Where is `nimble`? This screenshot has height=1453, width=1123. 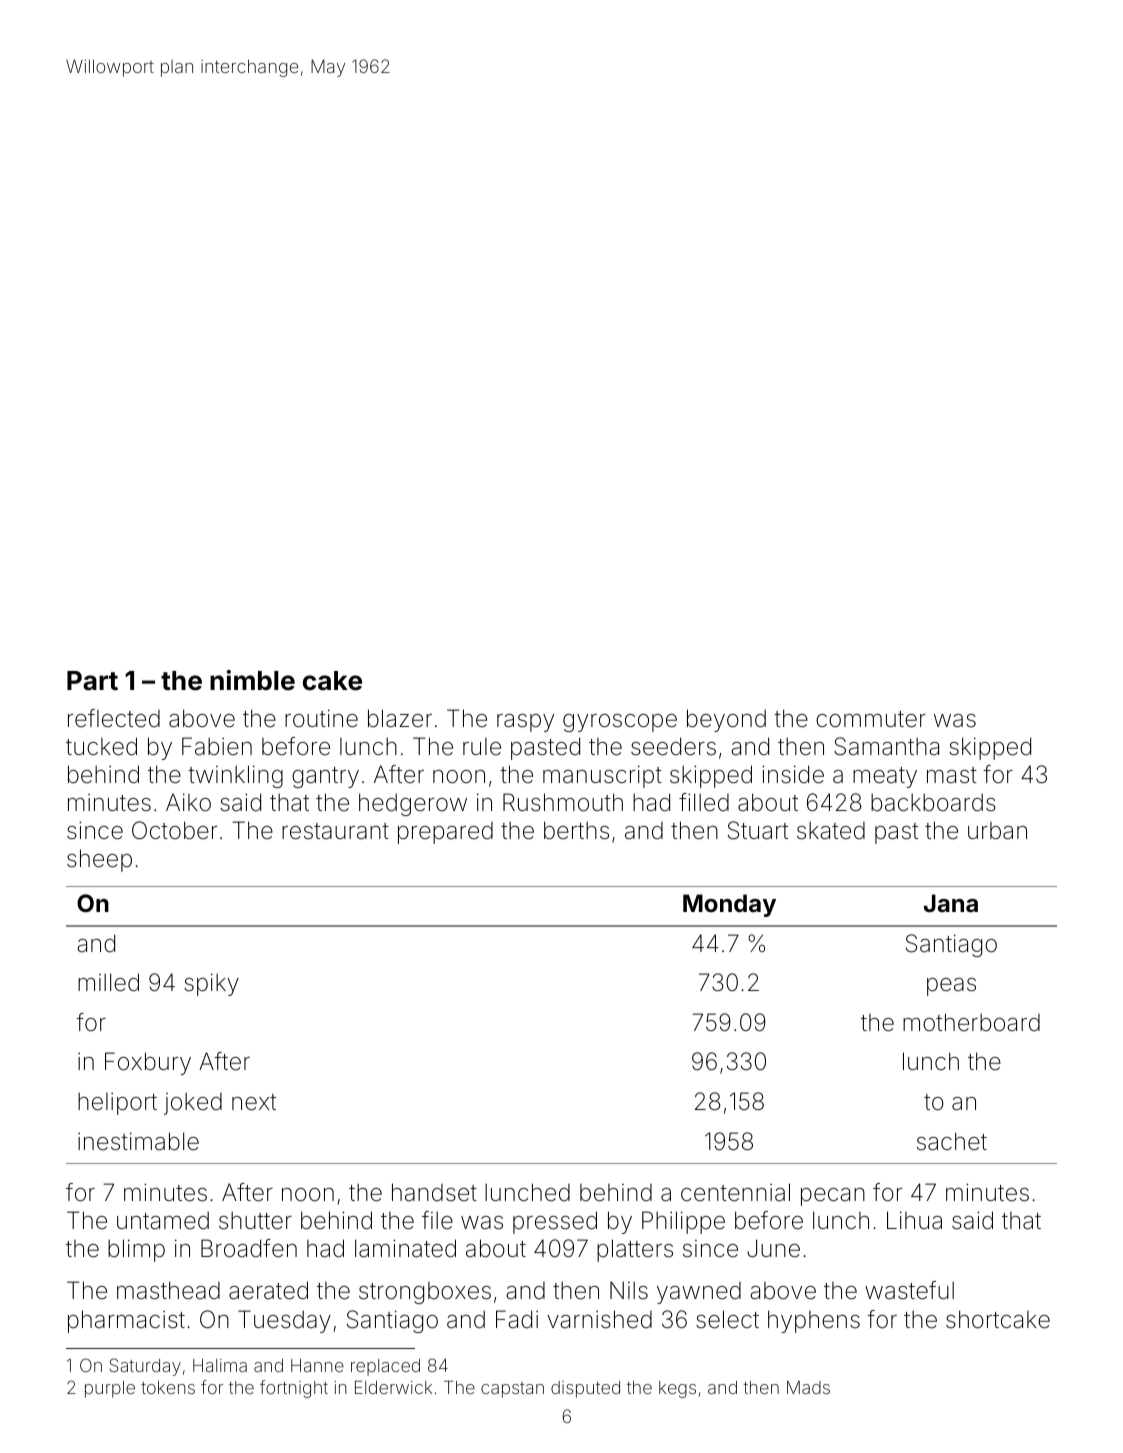
nimble is located at coordinates (252, 680).
